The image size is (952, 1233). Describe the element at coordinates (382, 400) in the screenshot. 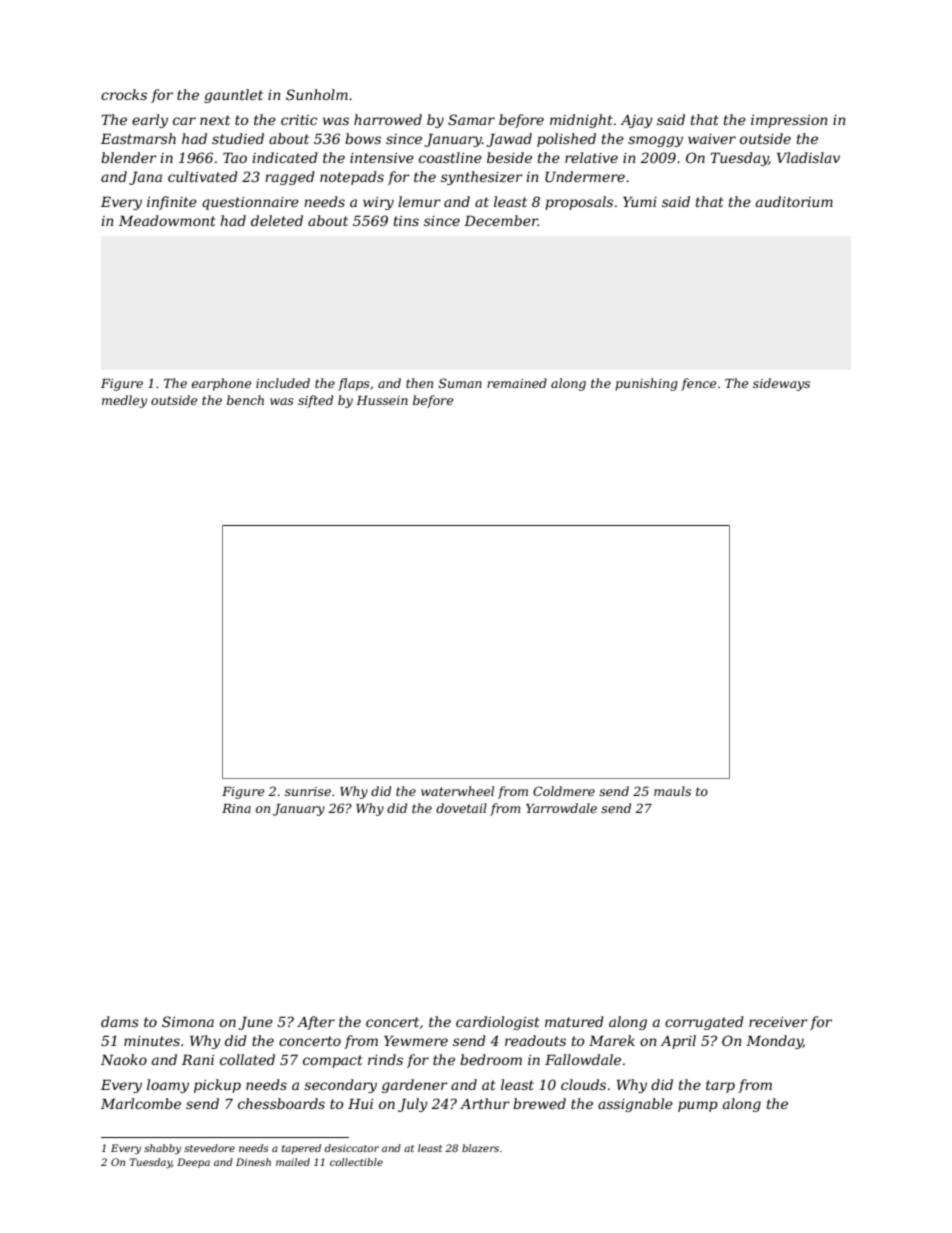

I see `Hussein` at that location.
